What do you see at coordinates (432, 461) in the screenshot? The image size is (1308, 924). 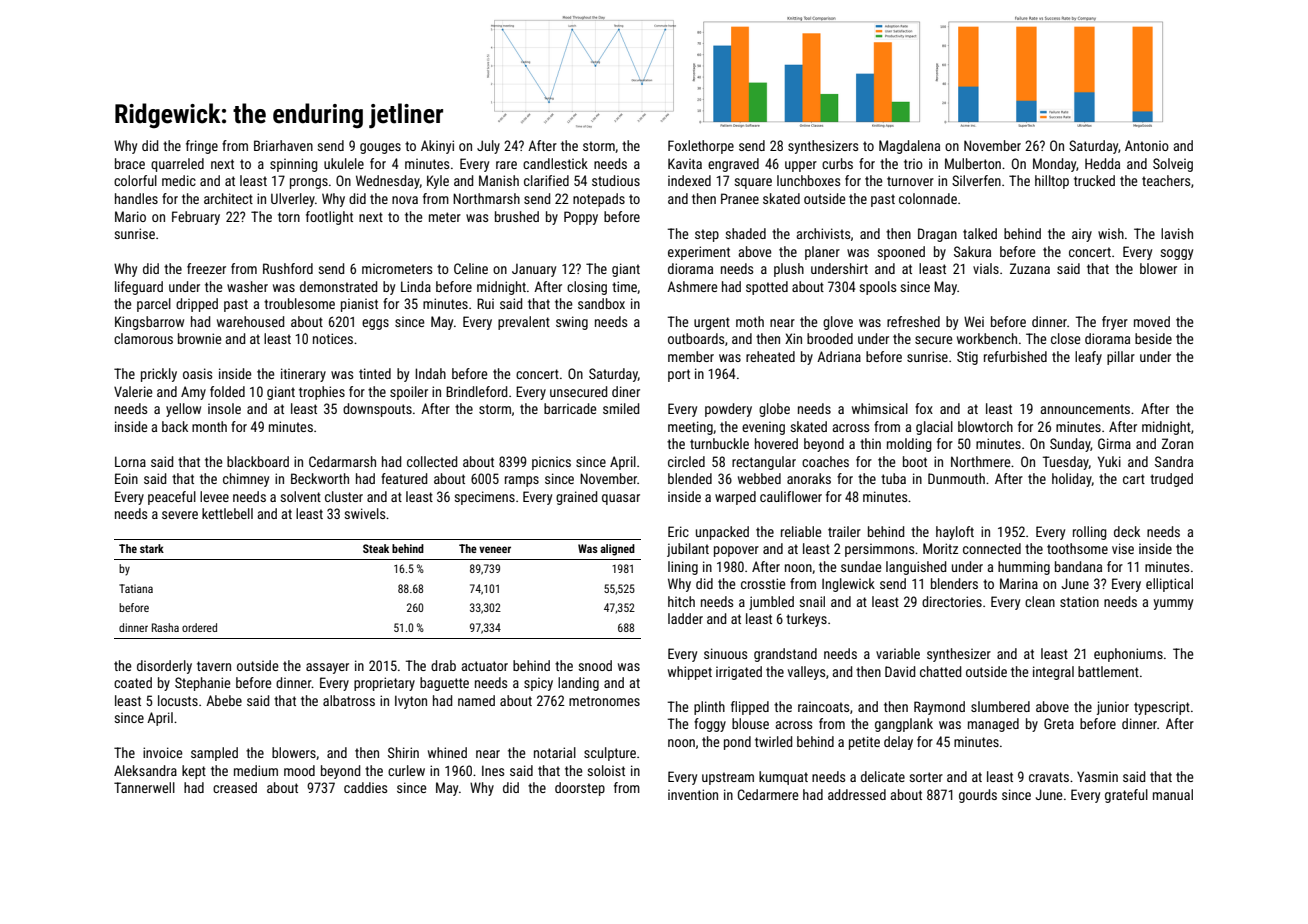 I see `collected` at bounding box center [432, 461].
